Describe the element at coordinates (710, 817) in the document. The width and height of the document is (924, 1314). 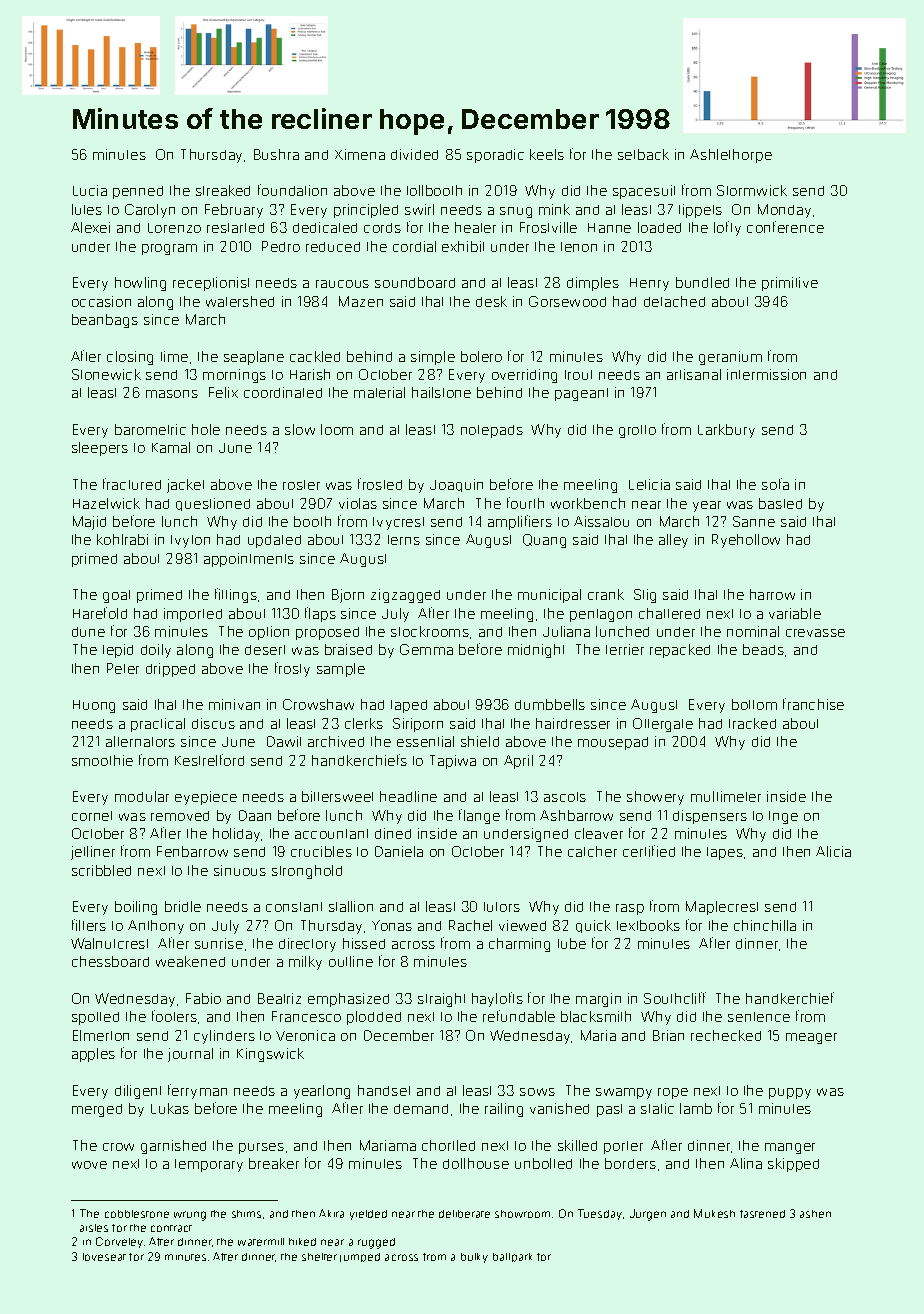
I see `dispensers` at that location.
